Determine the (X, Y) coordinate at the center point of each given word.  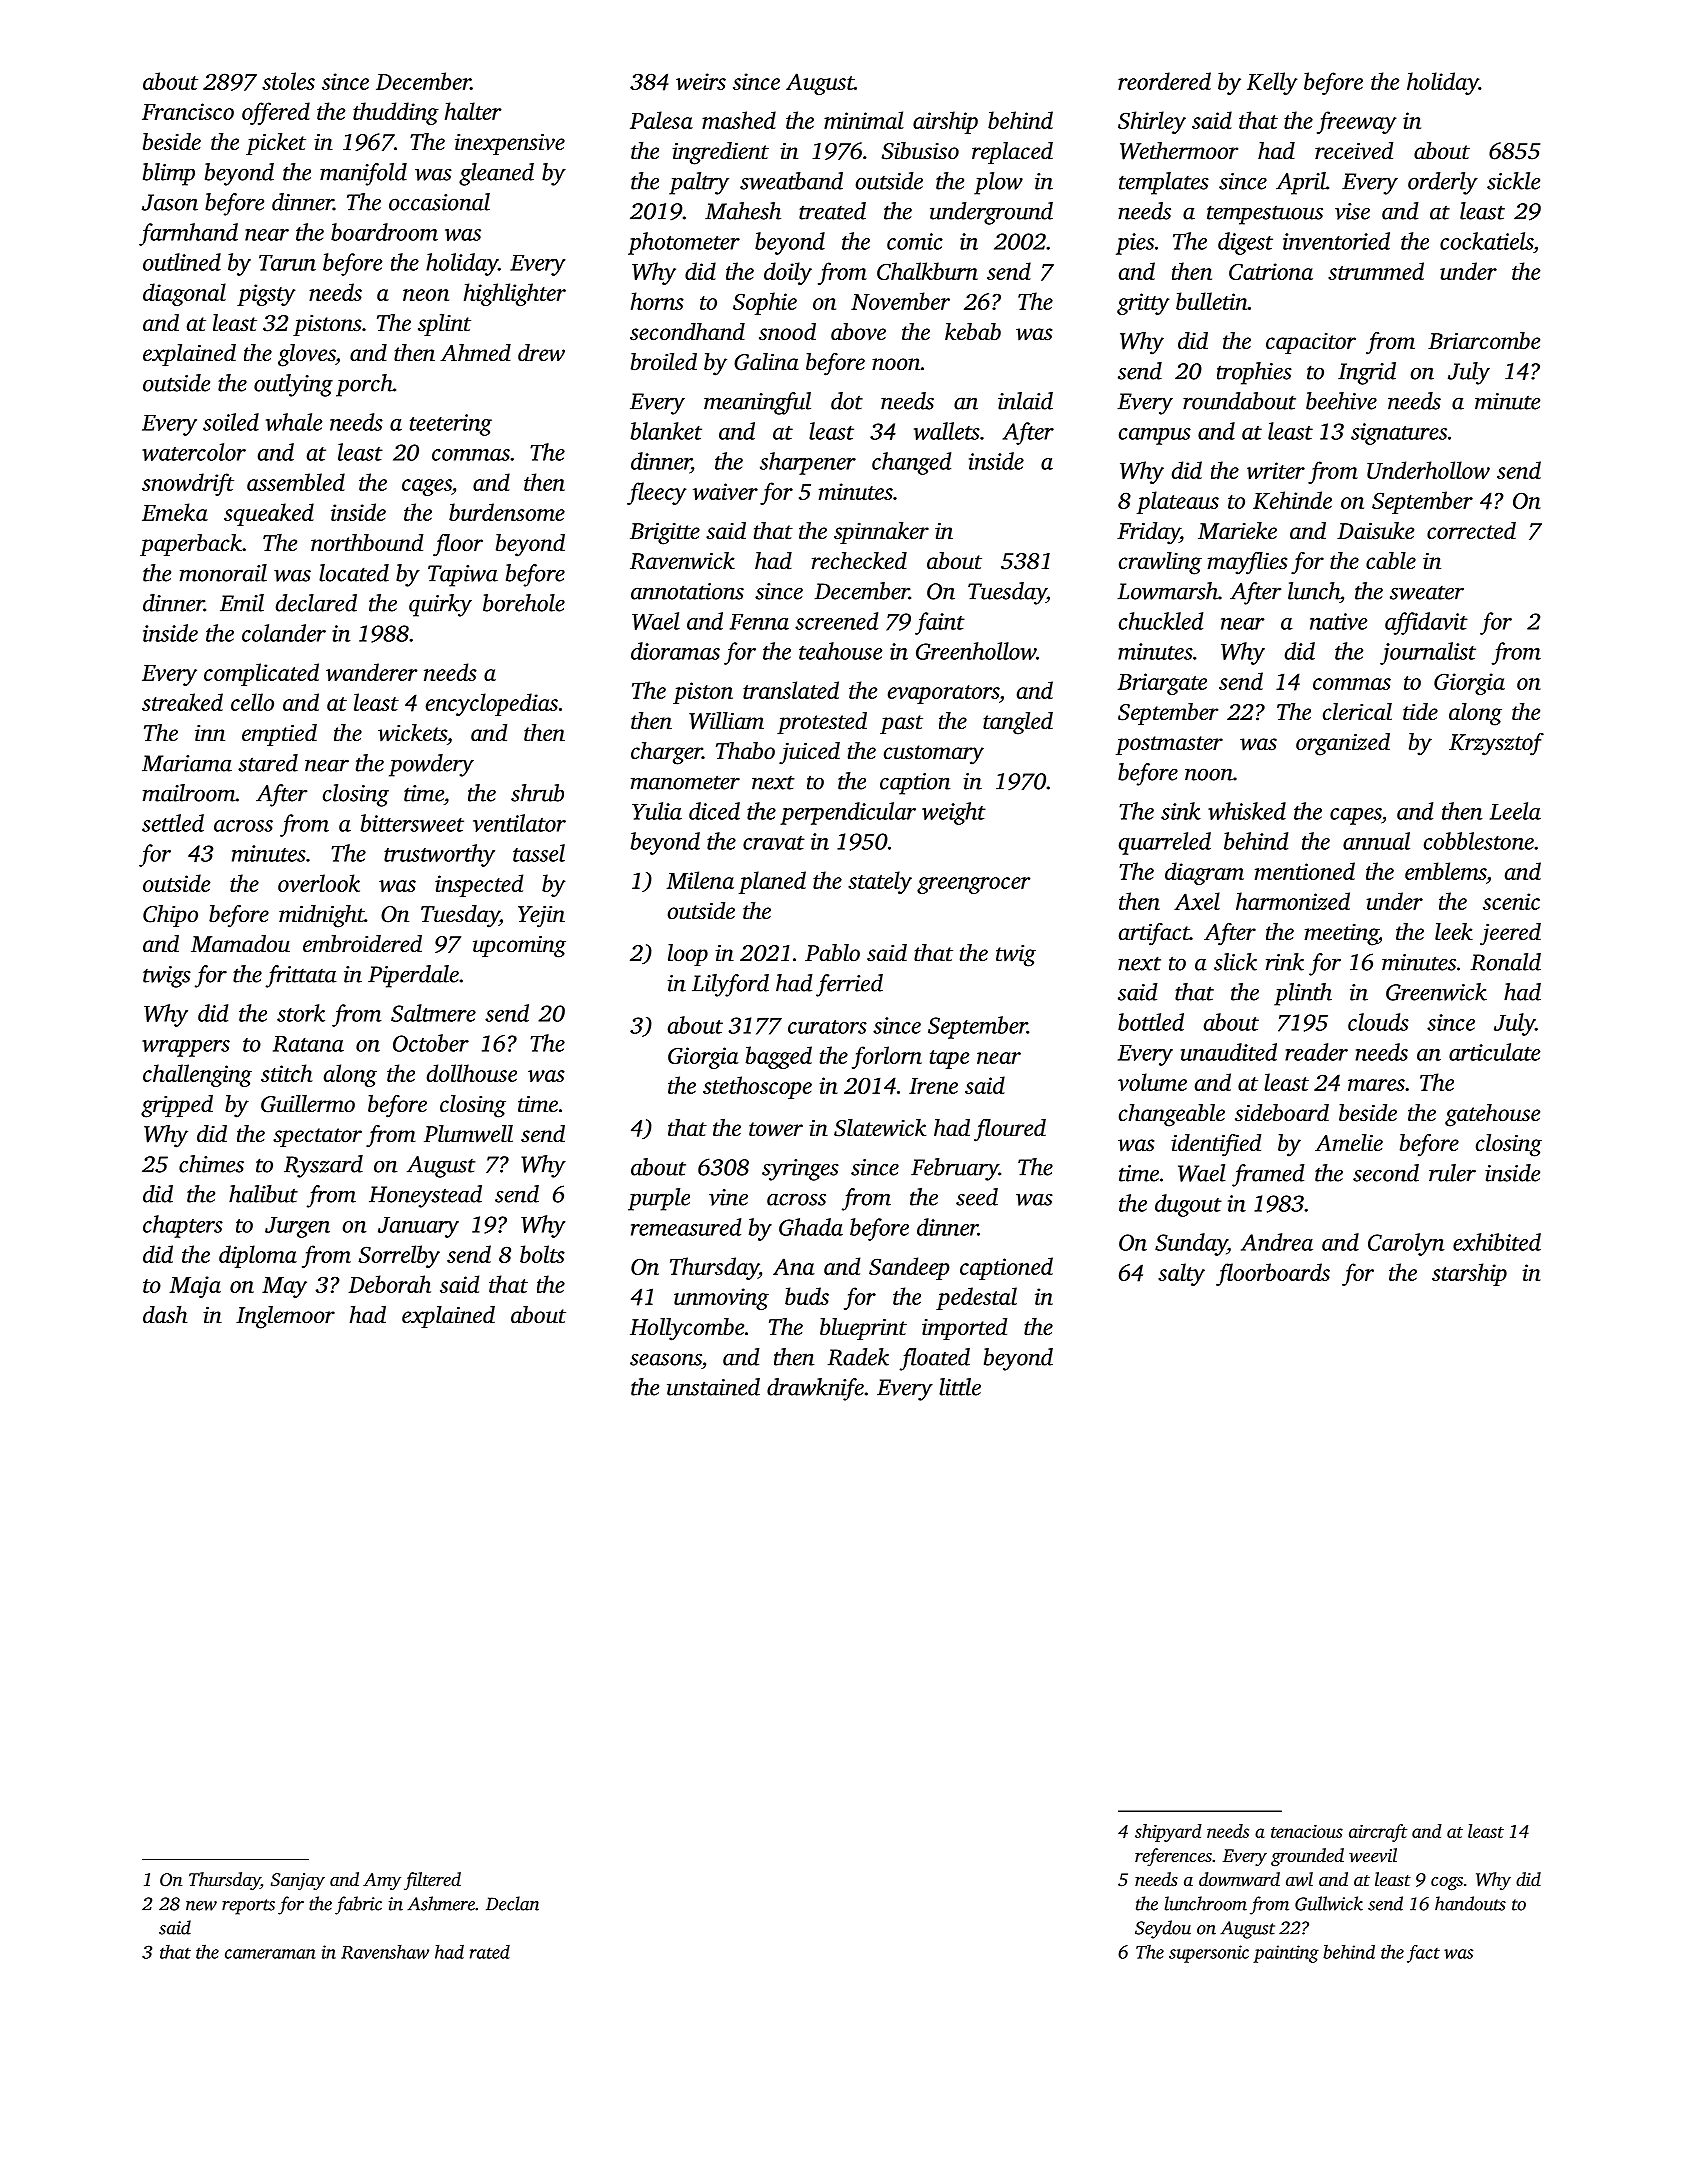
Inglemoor (285, 1317)
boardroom (384, 232)
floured (1010, 1130)
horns (657, 301)
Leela (1515, 811)
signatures (1399, 434)
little (960, 1387)
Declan (512, 1903)
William (726, 721)
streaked (182, 702)
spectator (317, 1137)
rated (490, 1952)
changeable (1172, 1115)
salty (1181, 1274)
